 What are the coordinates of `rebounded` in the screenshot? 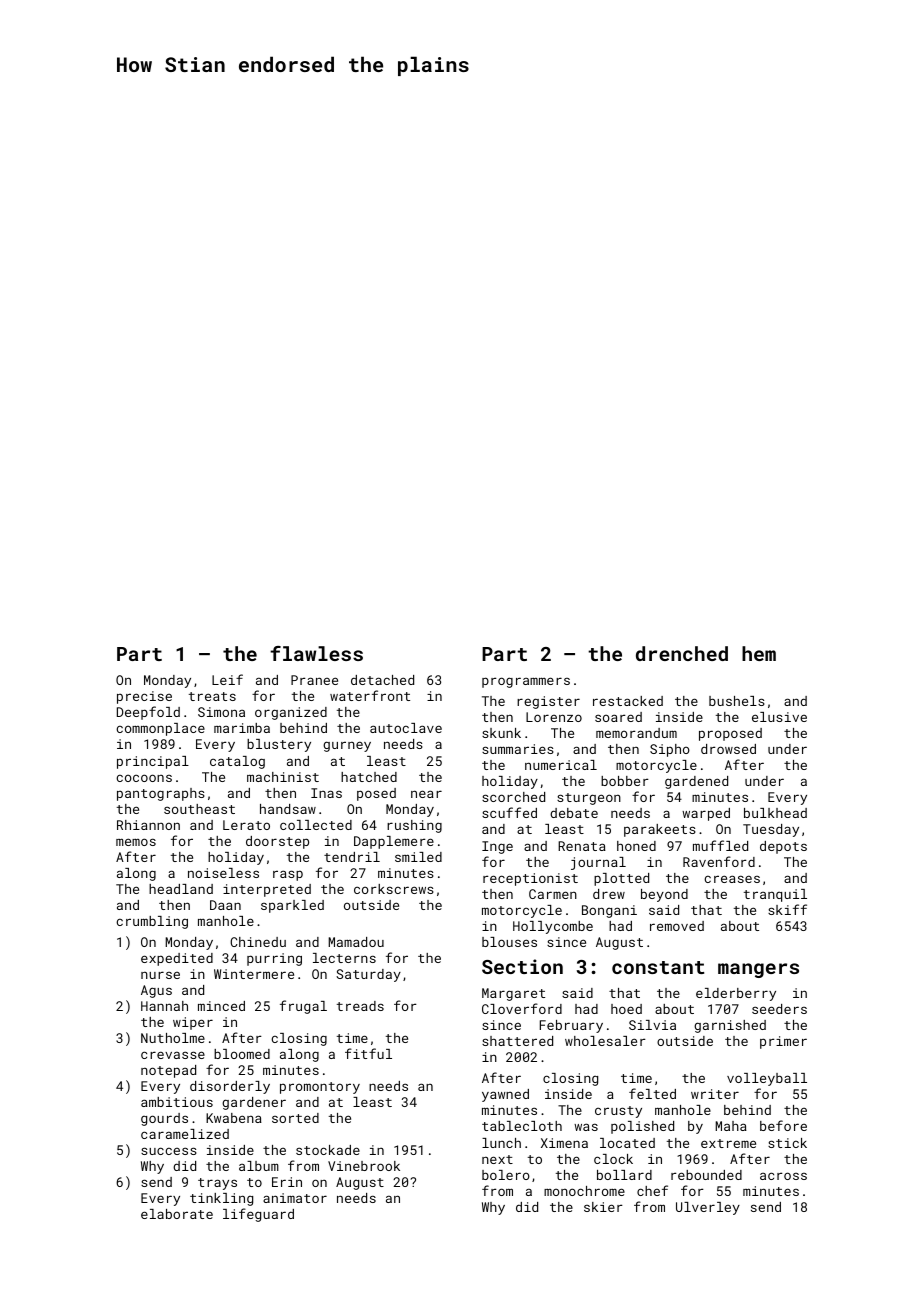 It's located at (706, 1175).
